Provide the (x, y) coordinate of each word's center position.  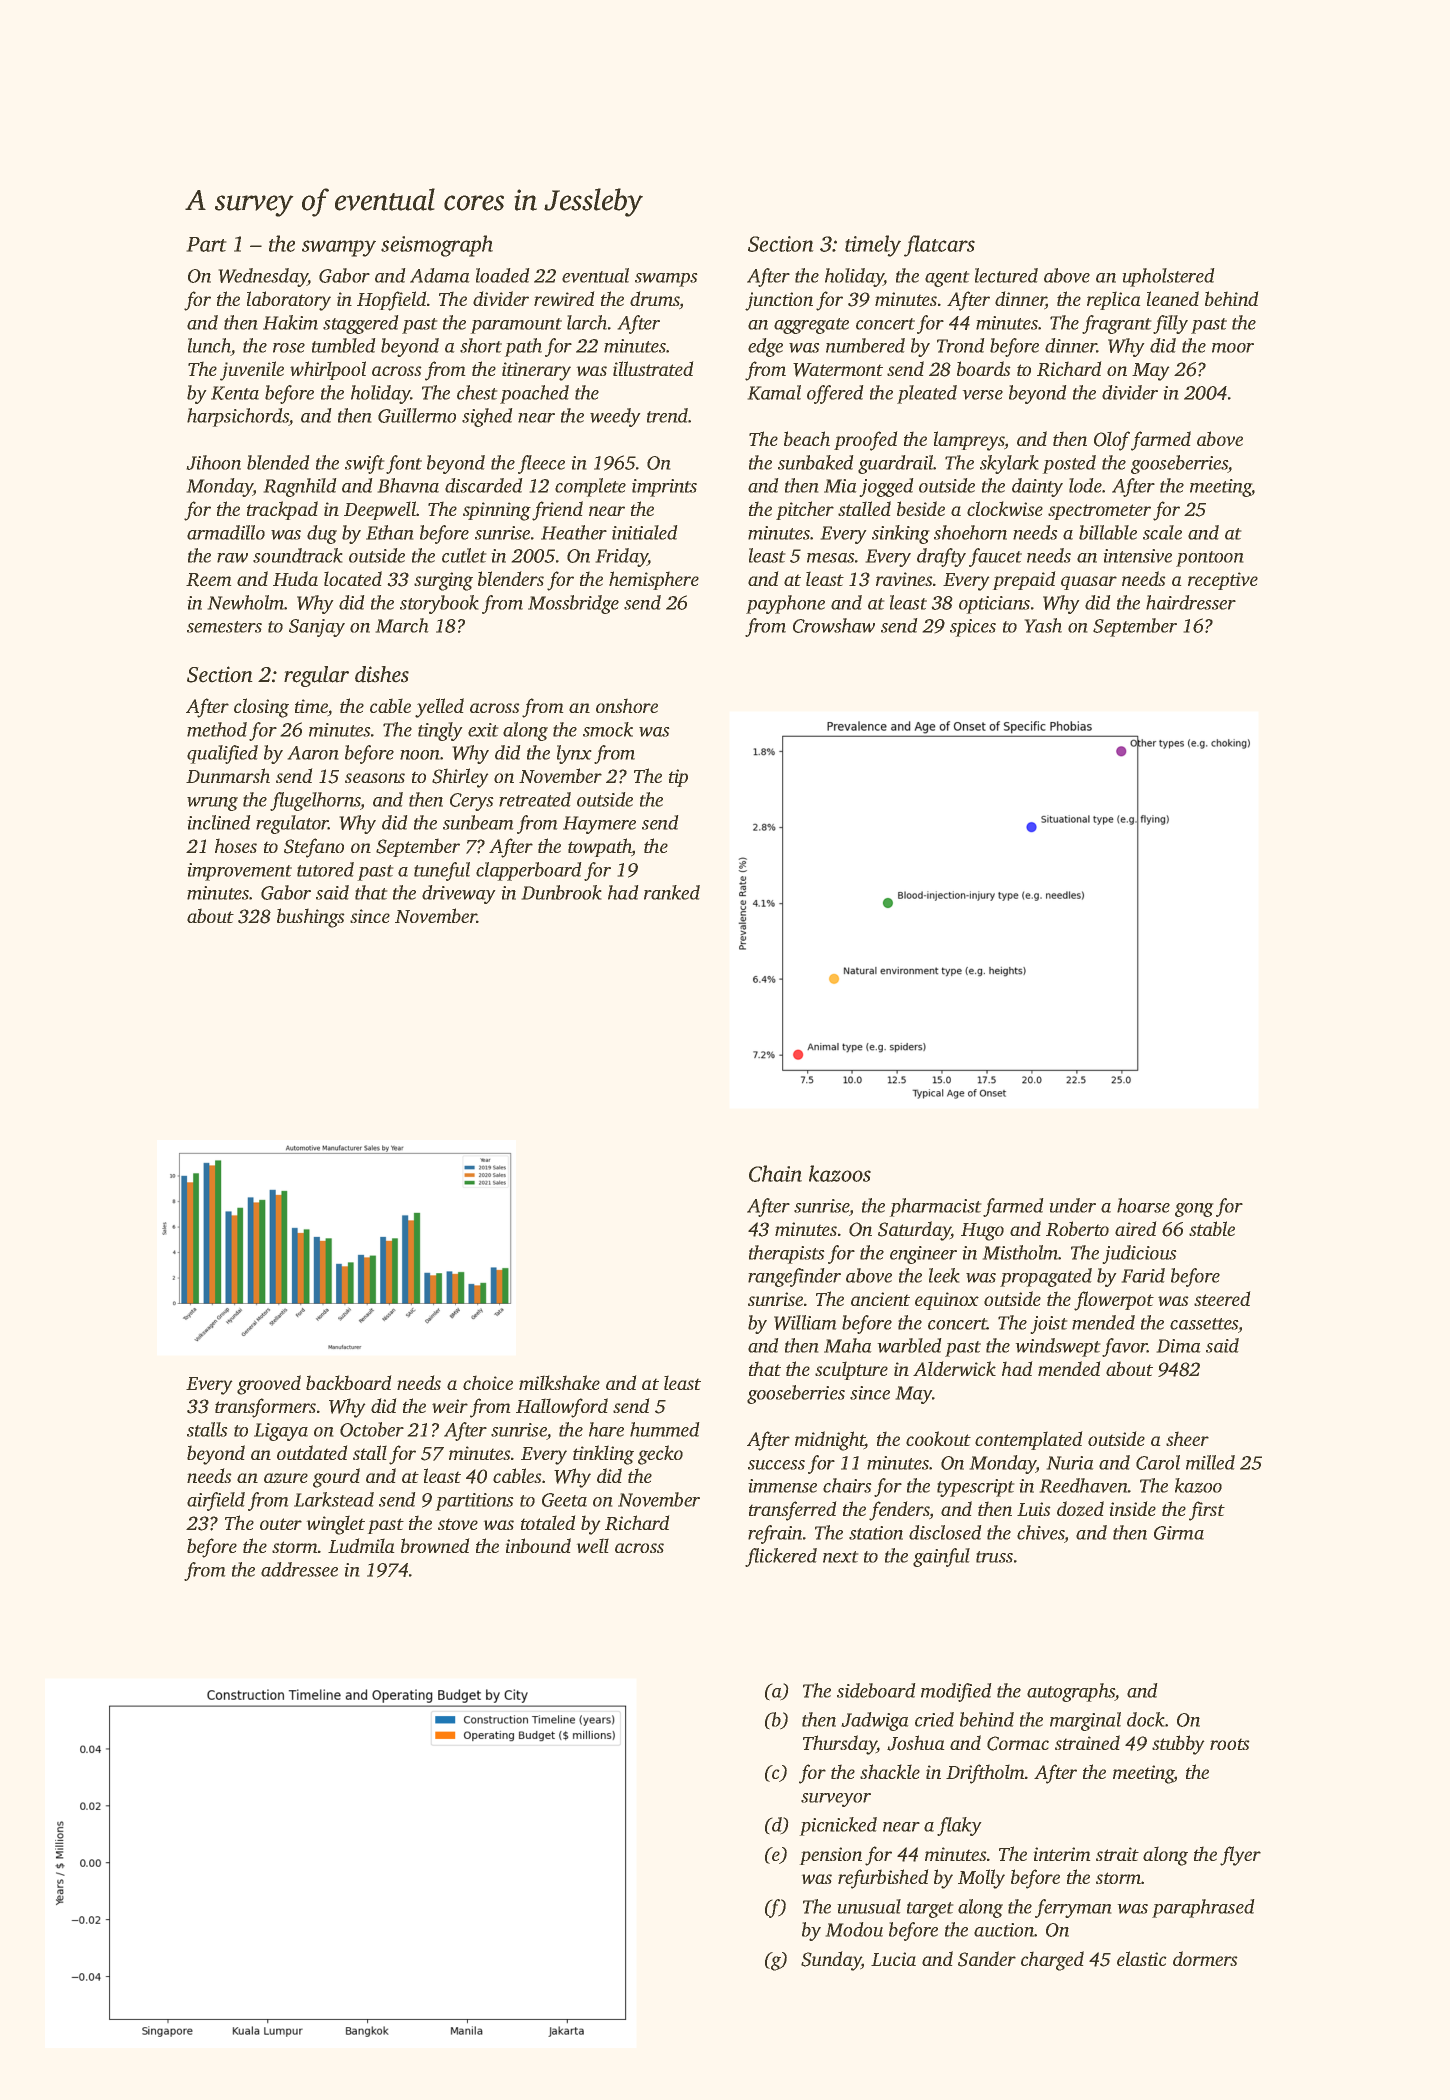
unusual (869, 1906)
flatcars (939, 246)
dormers (1205, 1958)
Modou (854, 1929)
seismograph (437, 246)
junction (779, 301)
